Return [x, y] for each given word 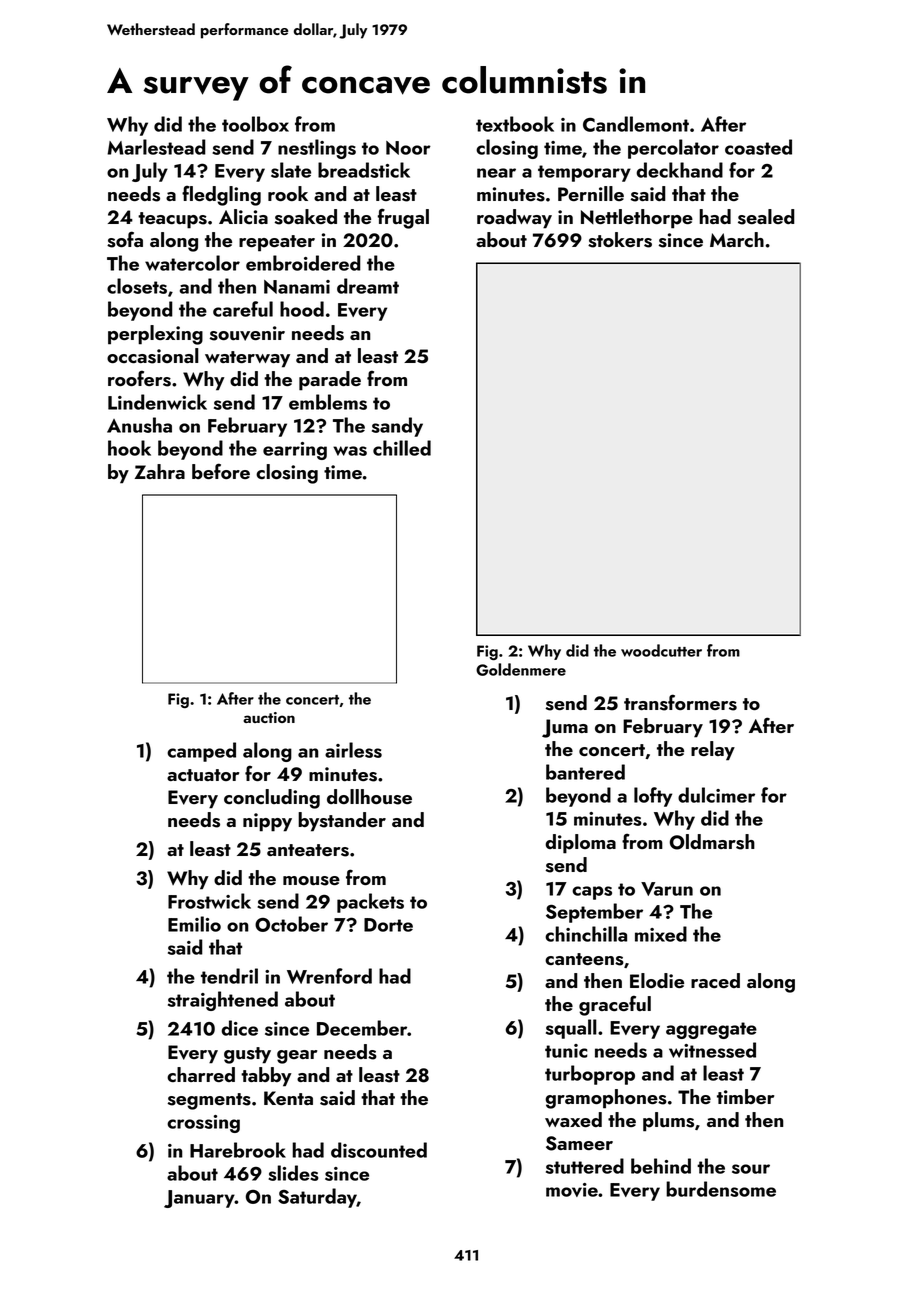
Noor [408, 148]
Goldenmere [521, 669]
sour [751, 1169]
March [737, 239]
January [199, 1199]
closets [137, 286]
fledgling [221, 195]
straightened [223, 1001]
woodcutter [661, 650]
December [362, 1028]
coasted [758, 147]
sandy [397, 427]
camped [201, 752]
